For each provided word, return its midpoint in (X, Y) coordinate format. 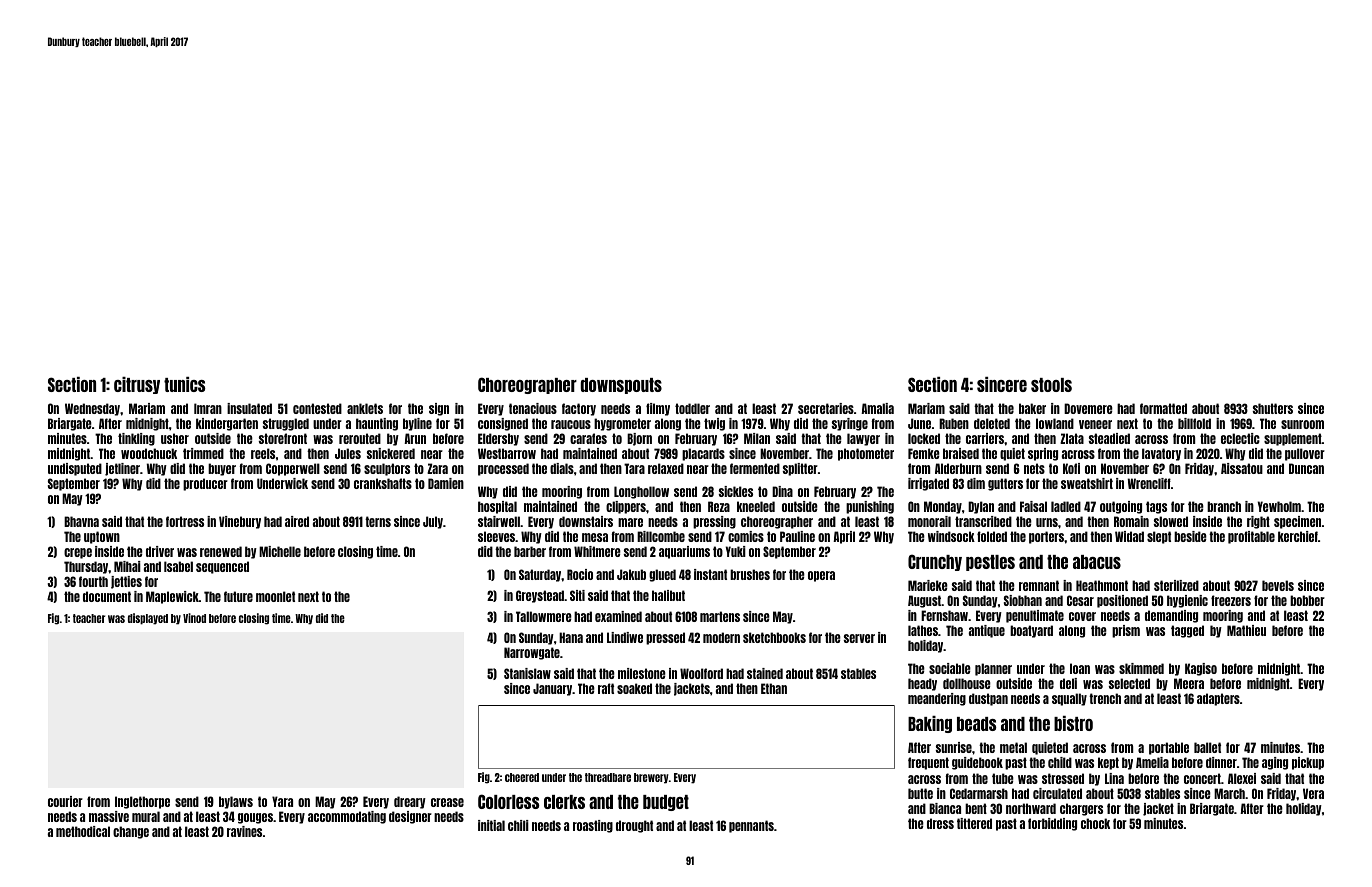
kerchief (1298, 536)
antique (987, 631)
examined (618, 616)
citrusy (137, 385)
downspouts (621, 386)
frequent (928, 763)
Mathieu (1246, 630)
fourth (93, 581)
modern (721, 637)
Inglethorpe (142, 802)
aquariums (684, 552)
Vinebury (240, 522)
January (552, 689)
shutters (1273, 408)
